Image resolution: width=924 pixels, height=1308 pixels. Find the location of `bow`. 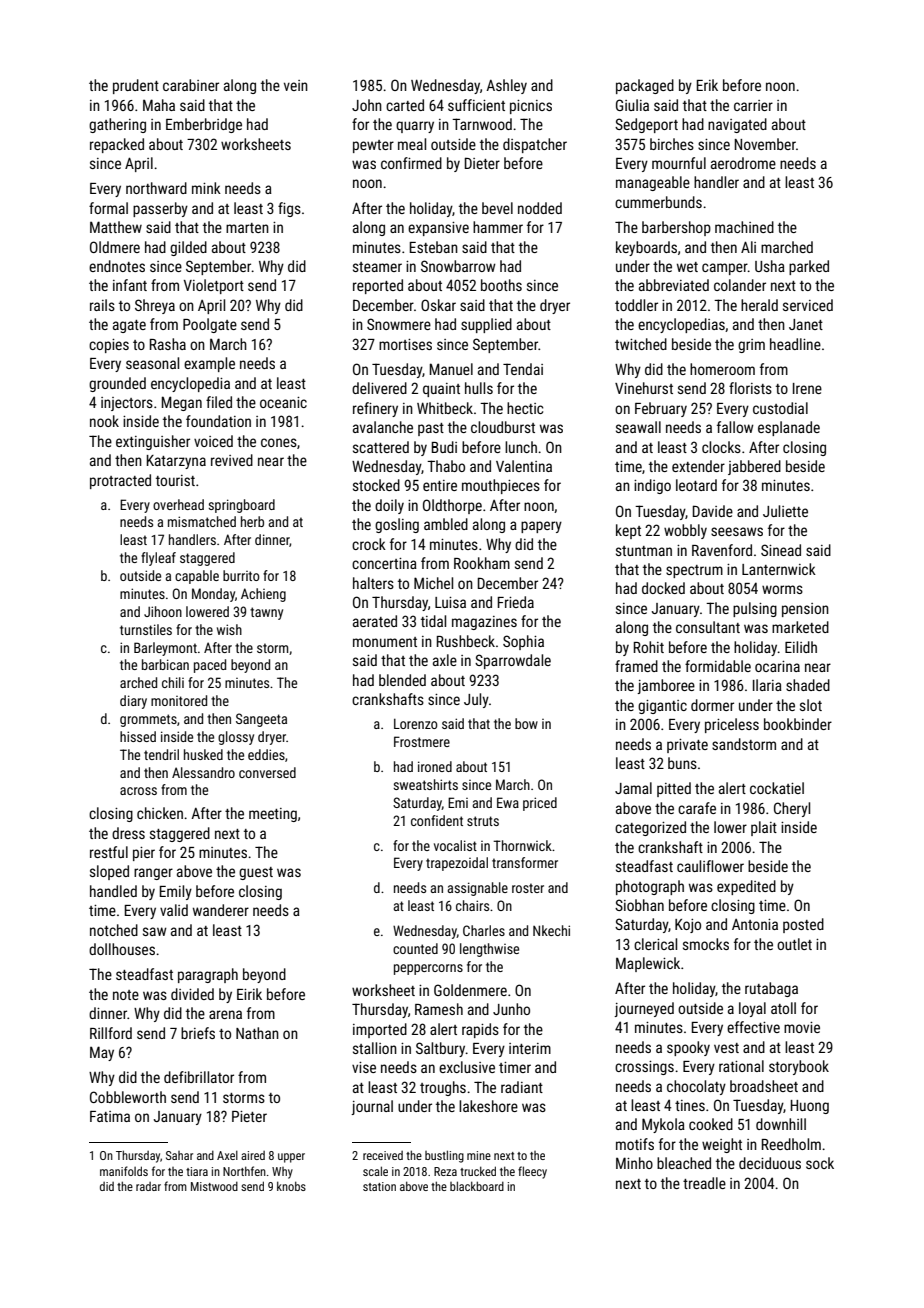

bow is located at coordinates (526, 723).
